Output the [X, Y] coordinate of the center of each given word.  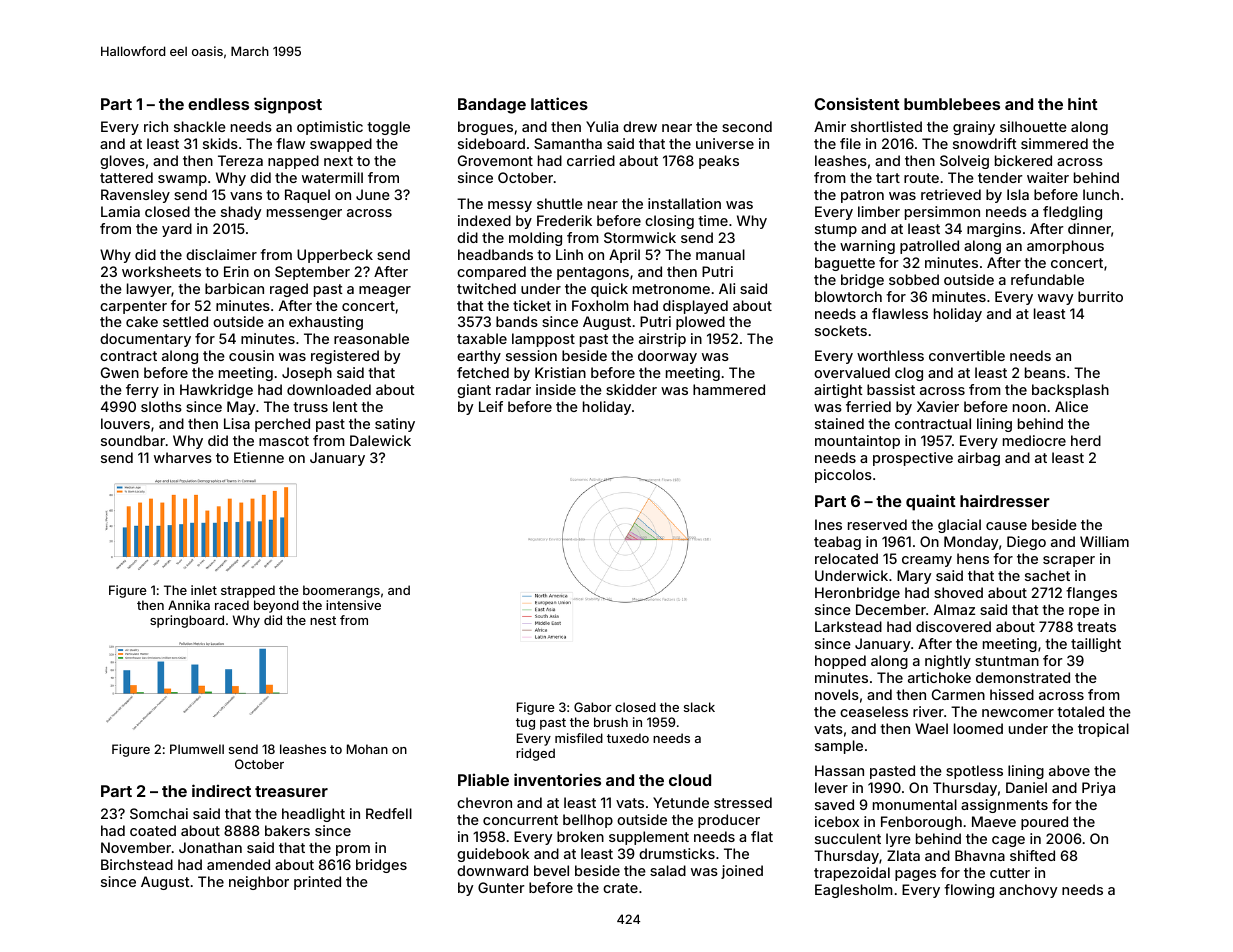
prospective [913, 459]
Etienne [259, 457]
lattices [559, 103]
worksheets [161, 271]
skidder [631, 389]
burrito [1100, 296]
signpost [288, 105]
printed [317, 883]
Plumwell [197, 749]
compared [491, 273]
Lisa [237, 423]
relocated [846, 558]
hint [1083, 103]
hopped [840, 662]
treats [1096, 627]
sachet [1047, 575]
